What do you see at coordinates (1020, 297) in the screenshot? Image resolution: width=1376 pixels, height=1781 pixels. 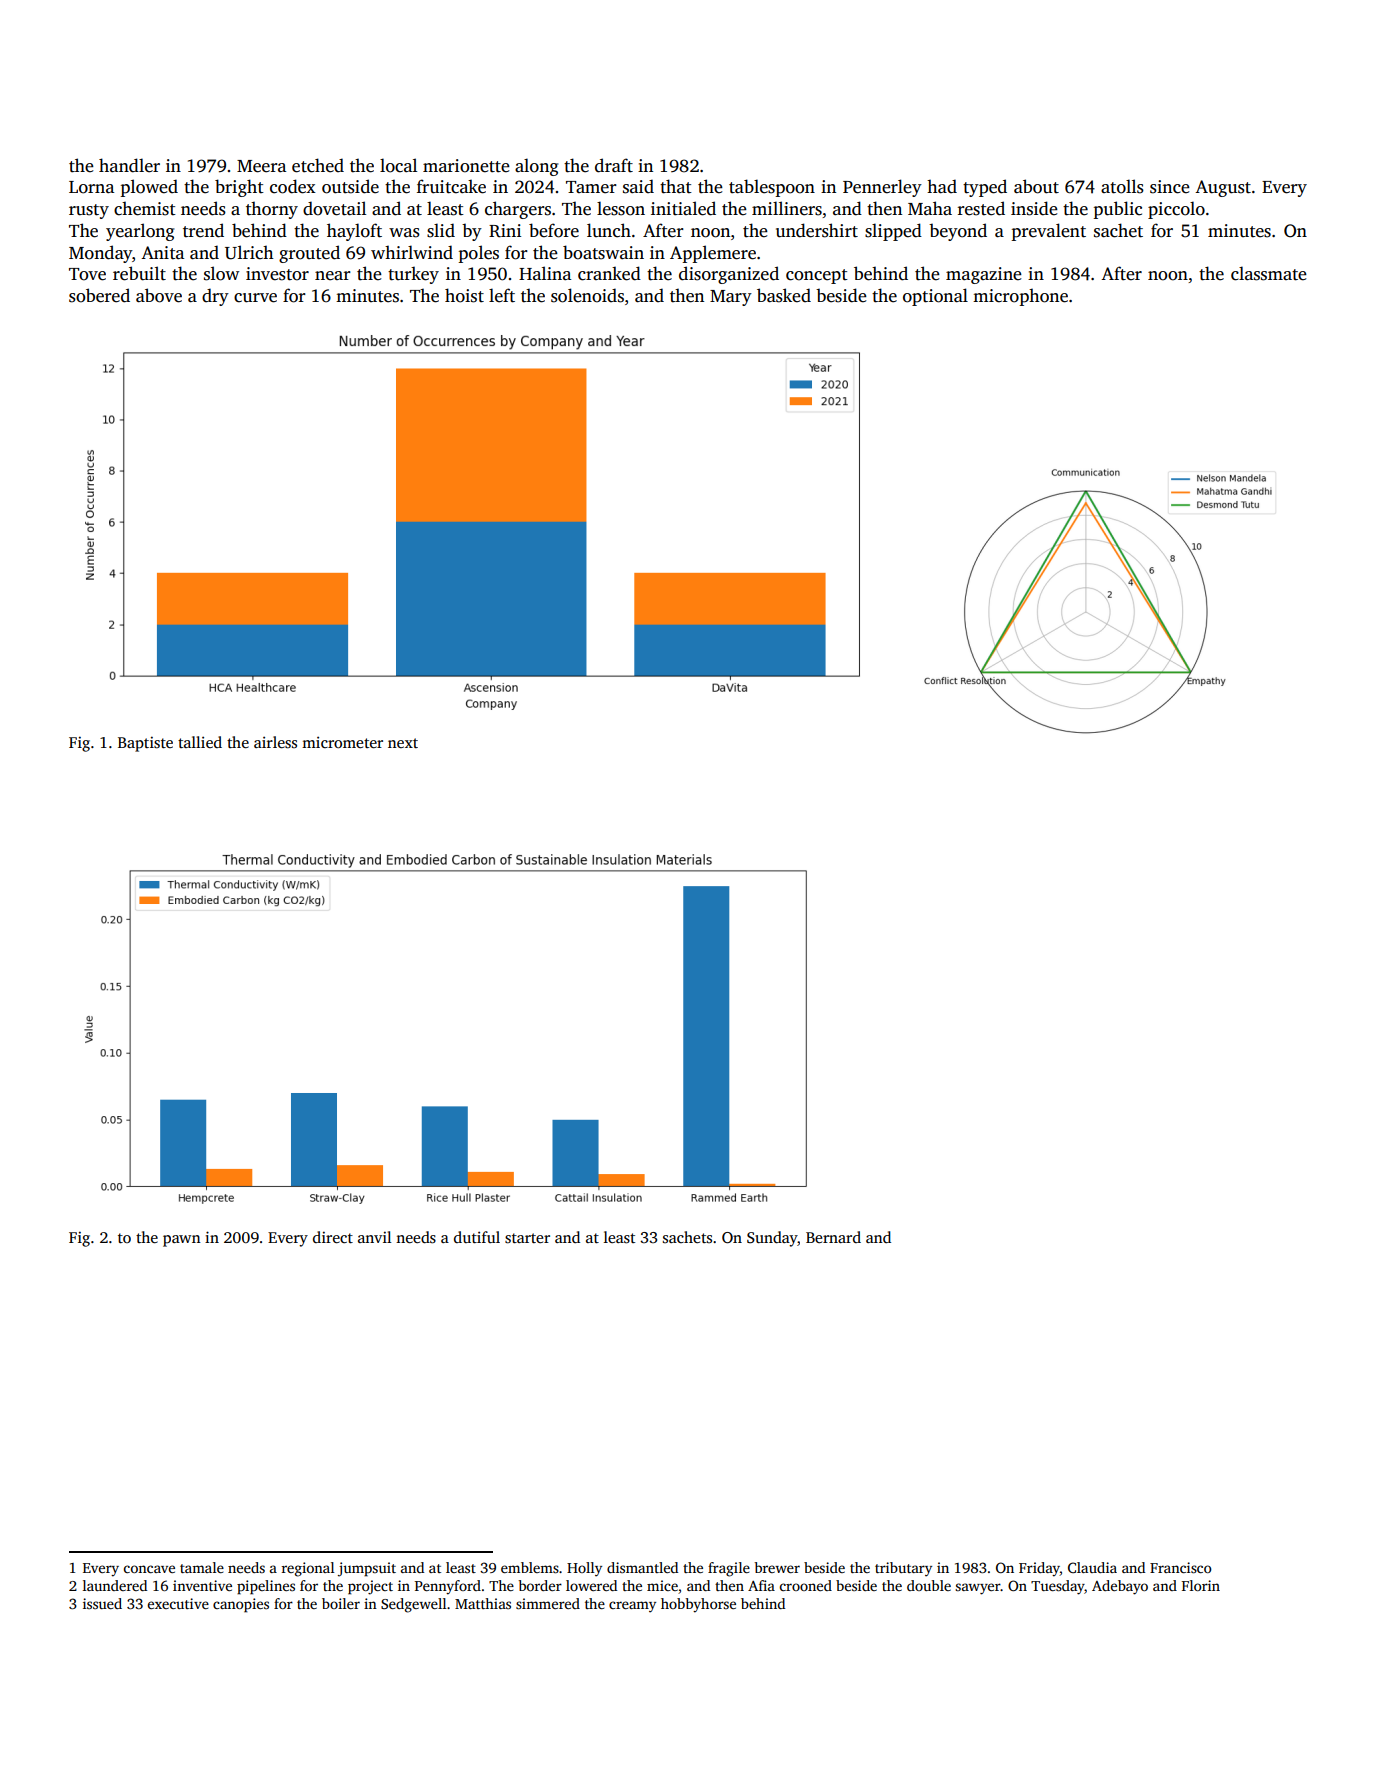 I see `microphone` at bounding box center [1020, 297].
